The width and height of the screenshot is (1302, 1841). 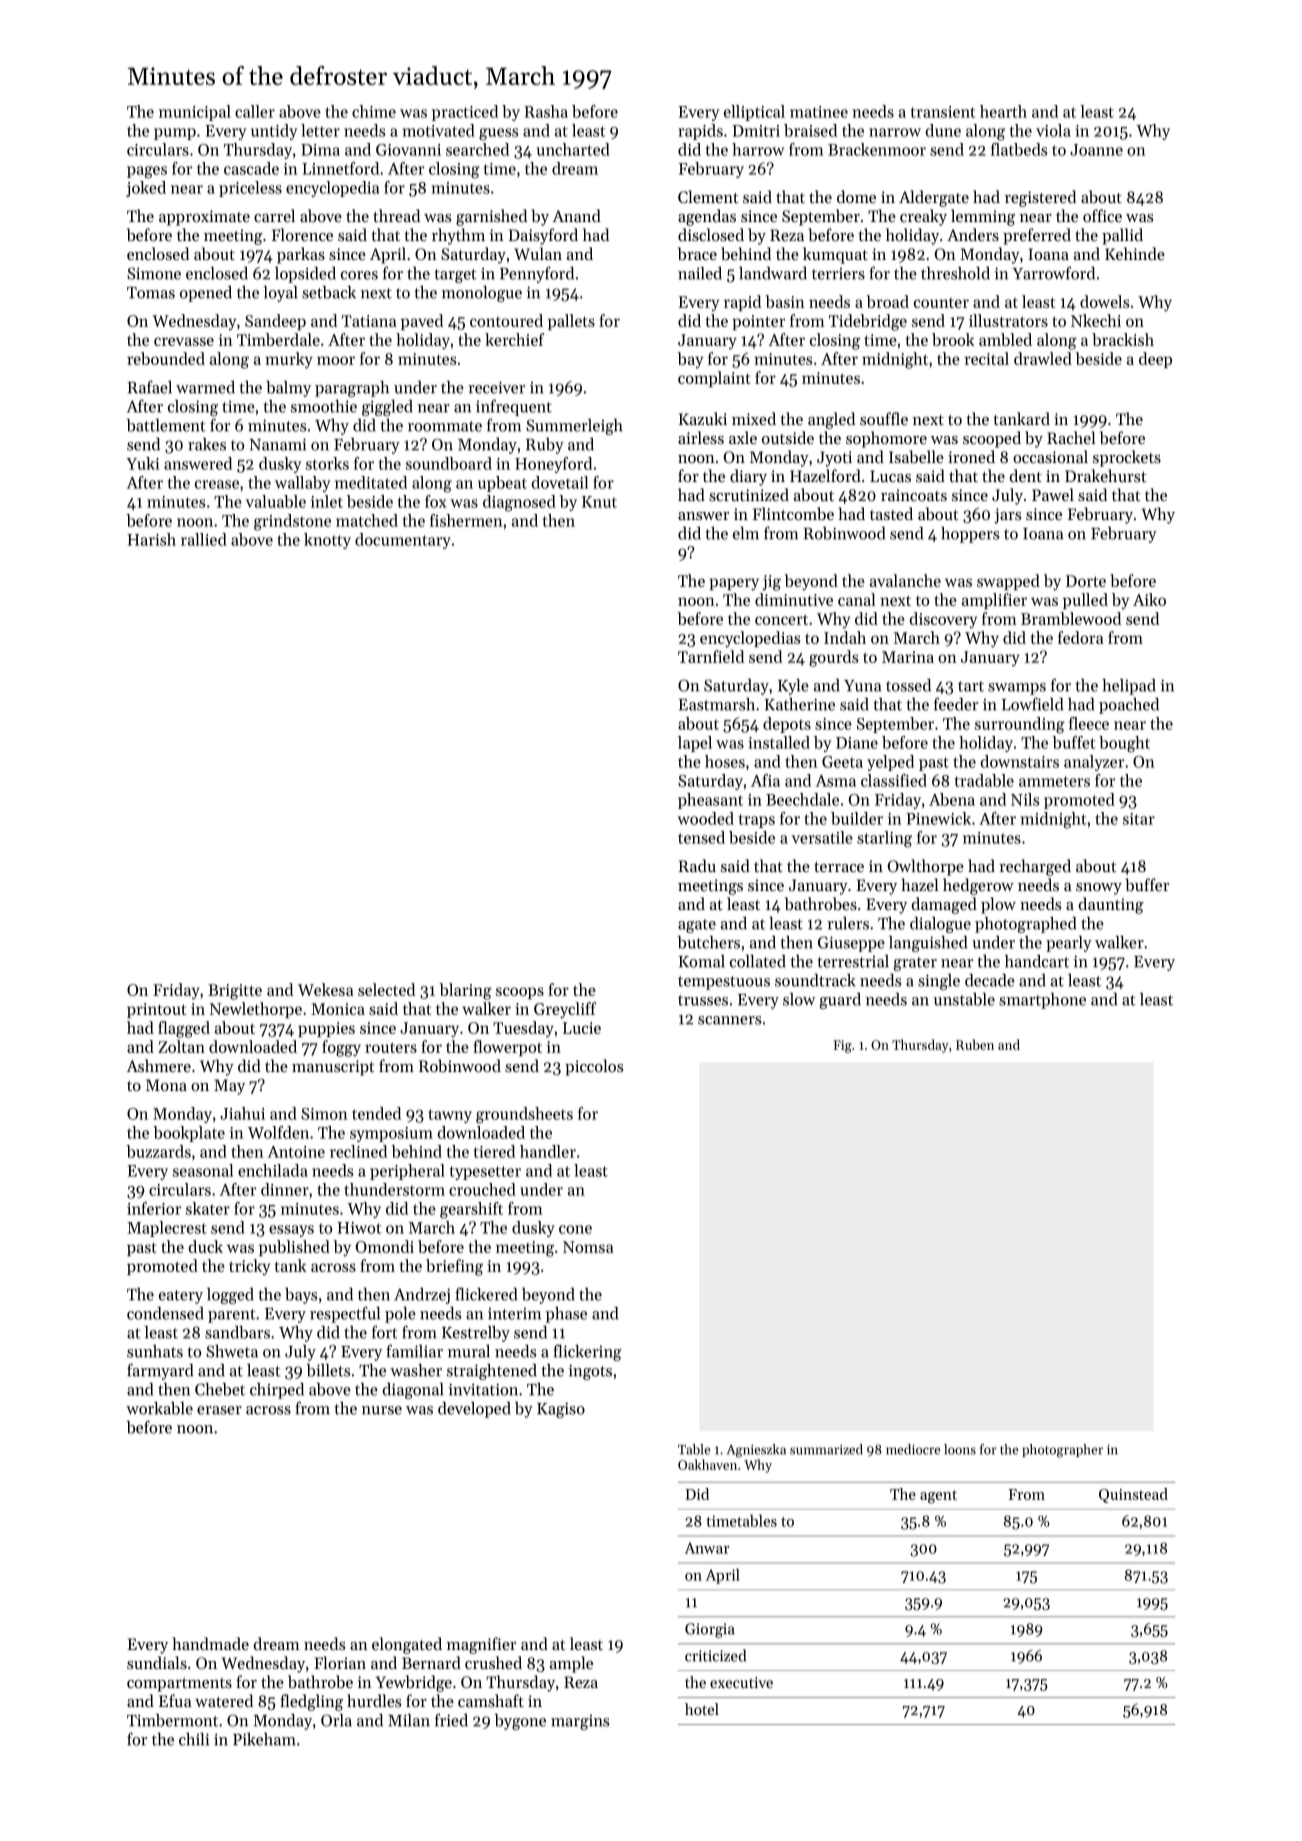 I want to click on matinee, so click(x=819, y=112).
